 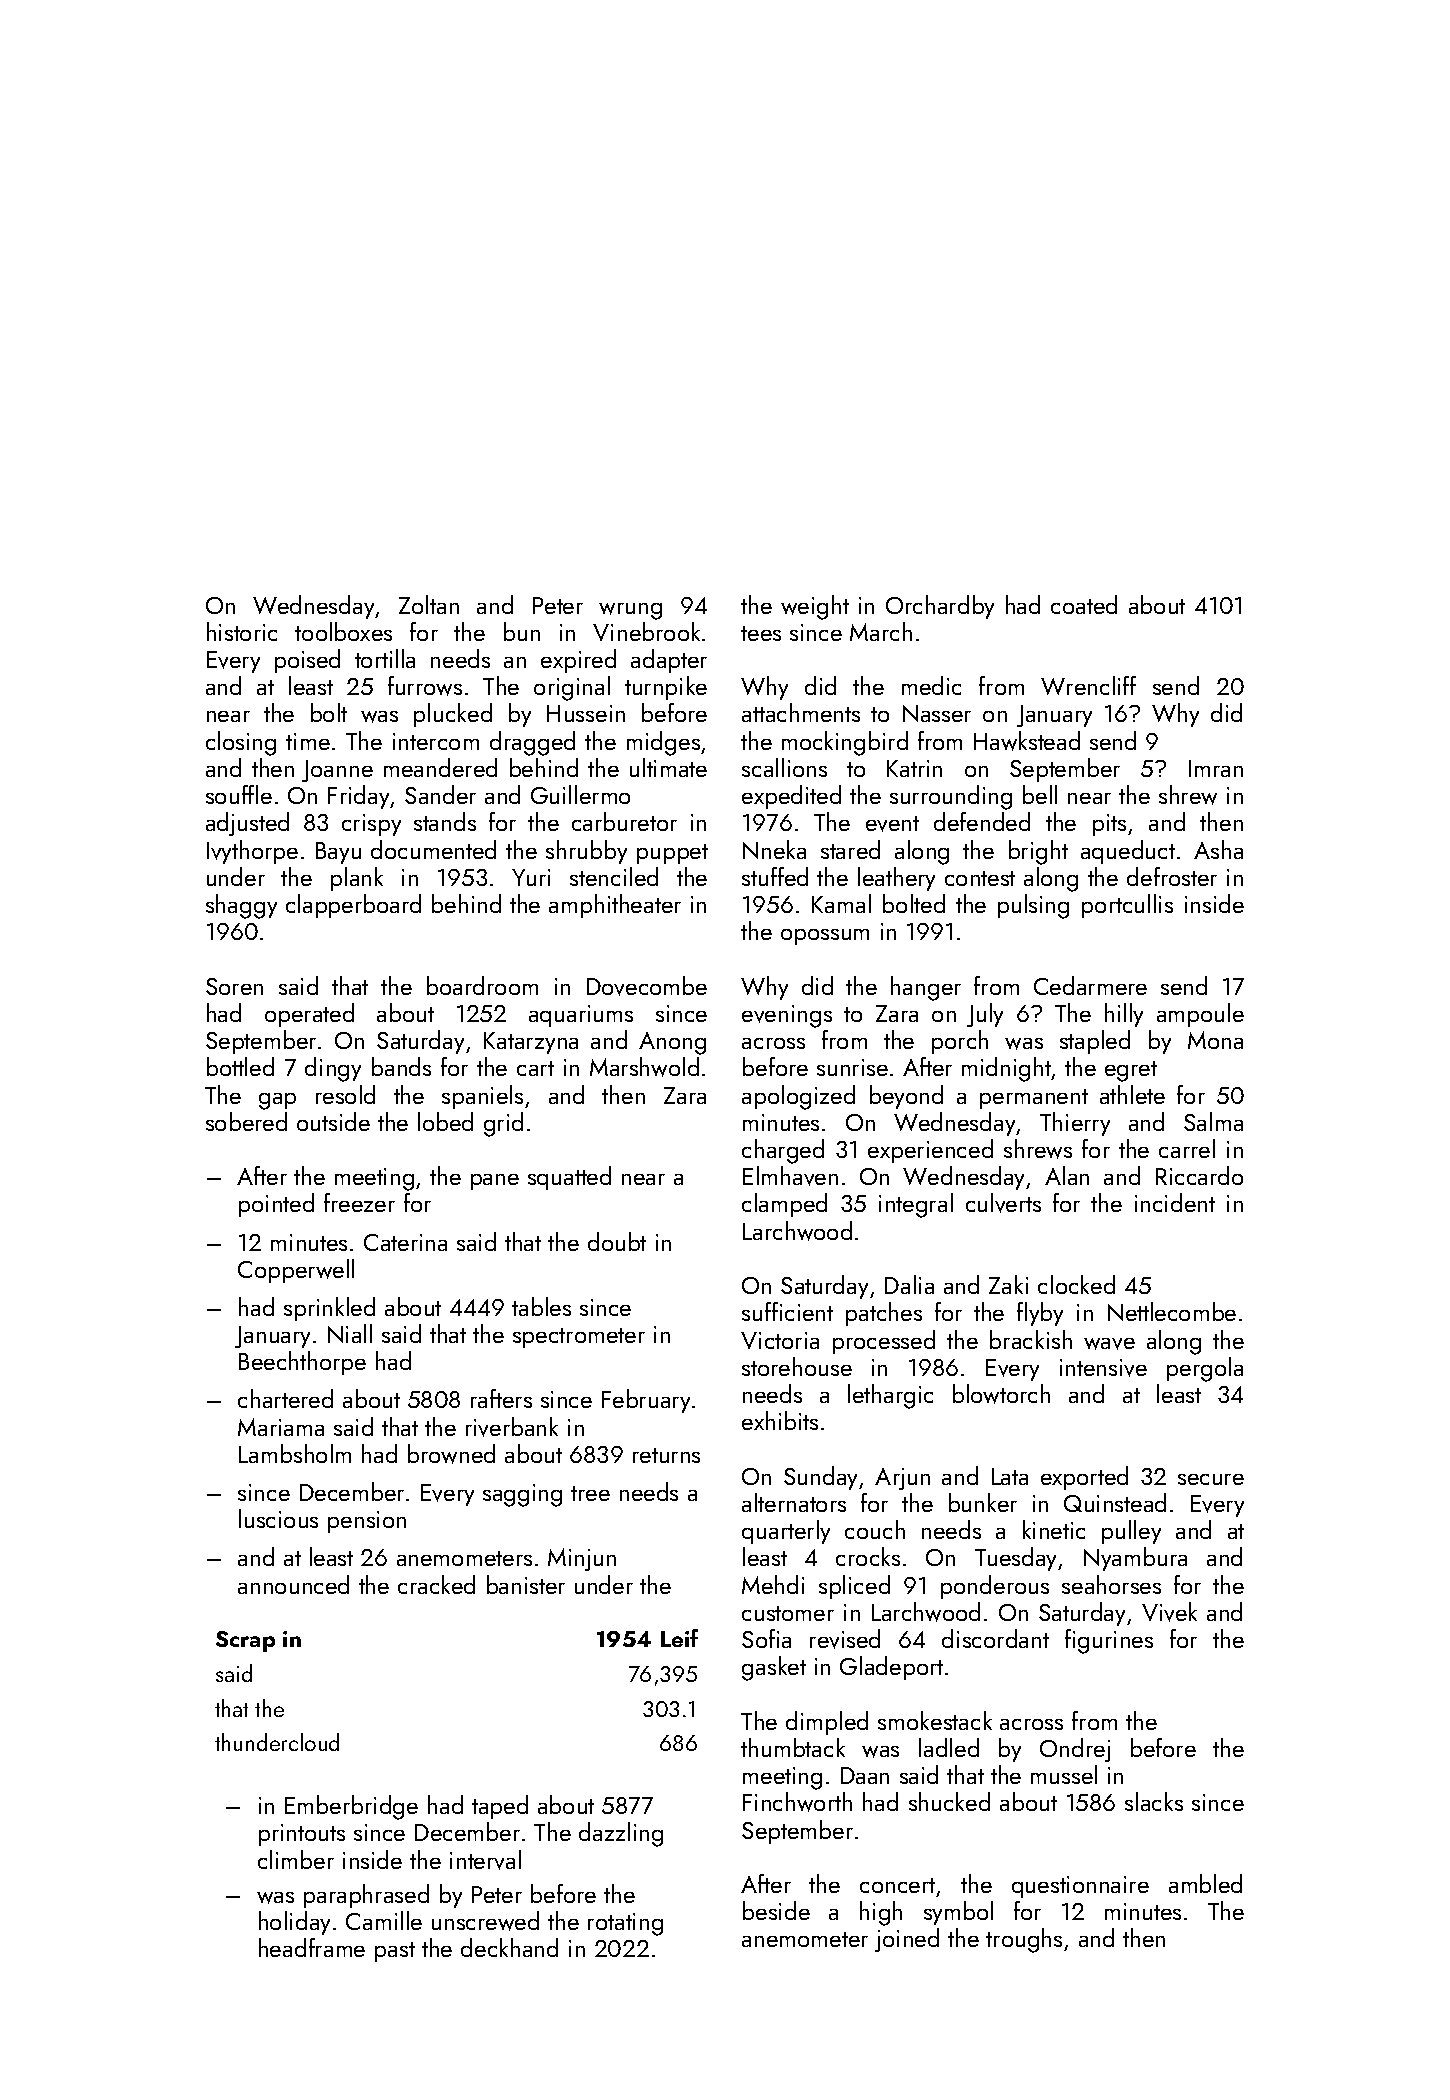 I want to click on Nasser, so click(x=937, y=713).
